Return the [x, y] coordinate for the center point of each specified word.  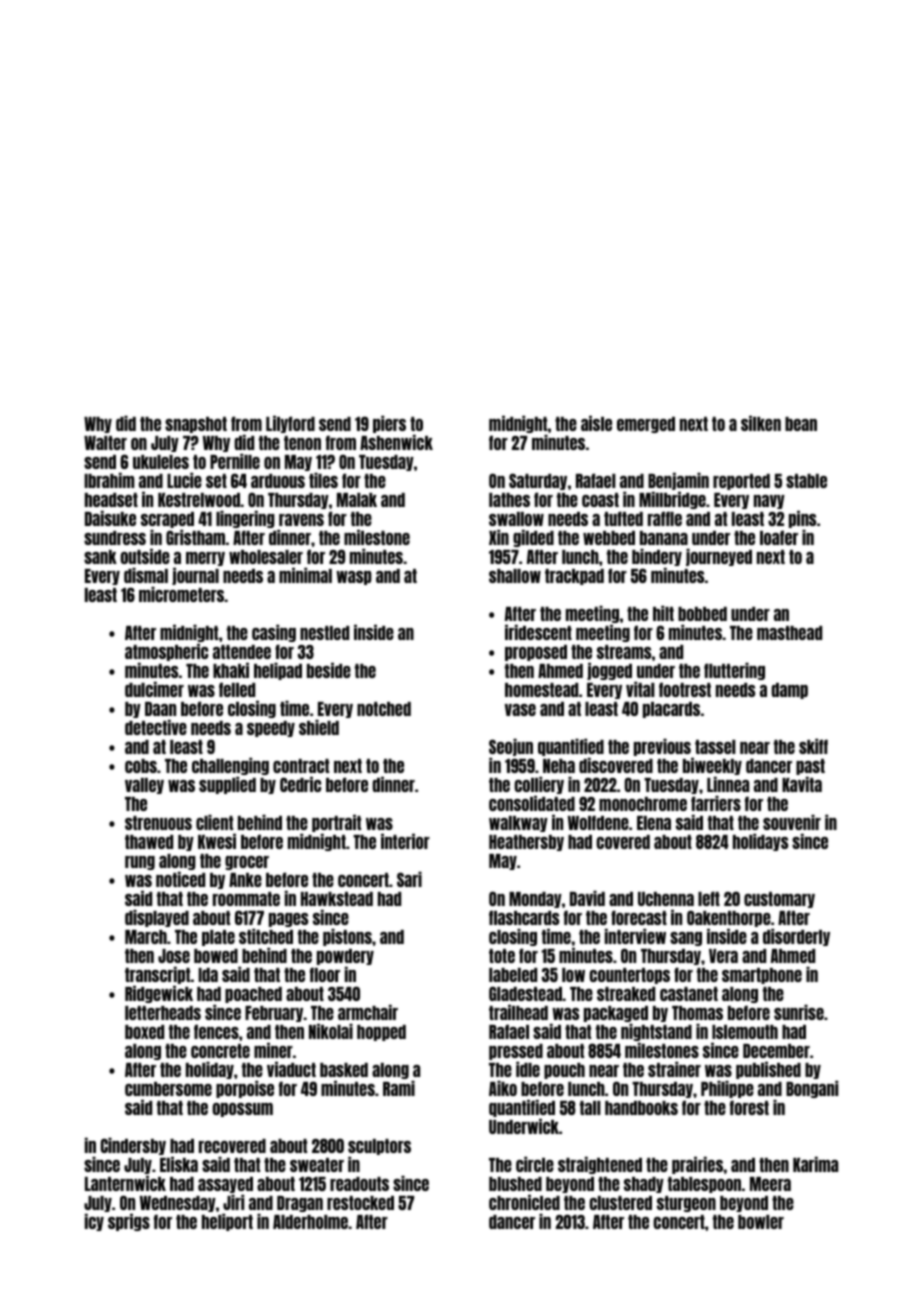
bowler [761, 1222]
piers [389, 424]
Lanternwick [125, 1183]
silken [761, 423]
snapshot [196, 425]
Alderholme [310, 1222]
